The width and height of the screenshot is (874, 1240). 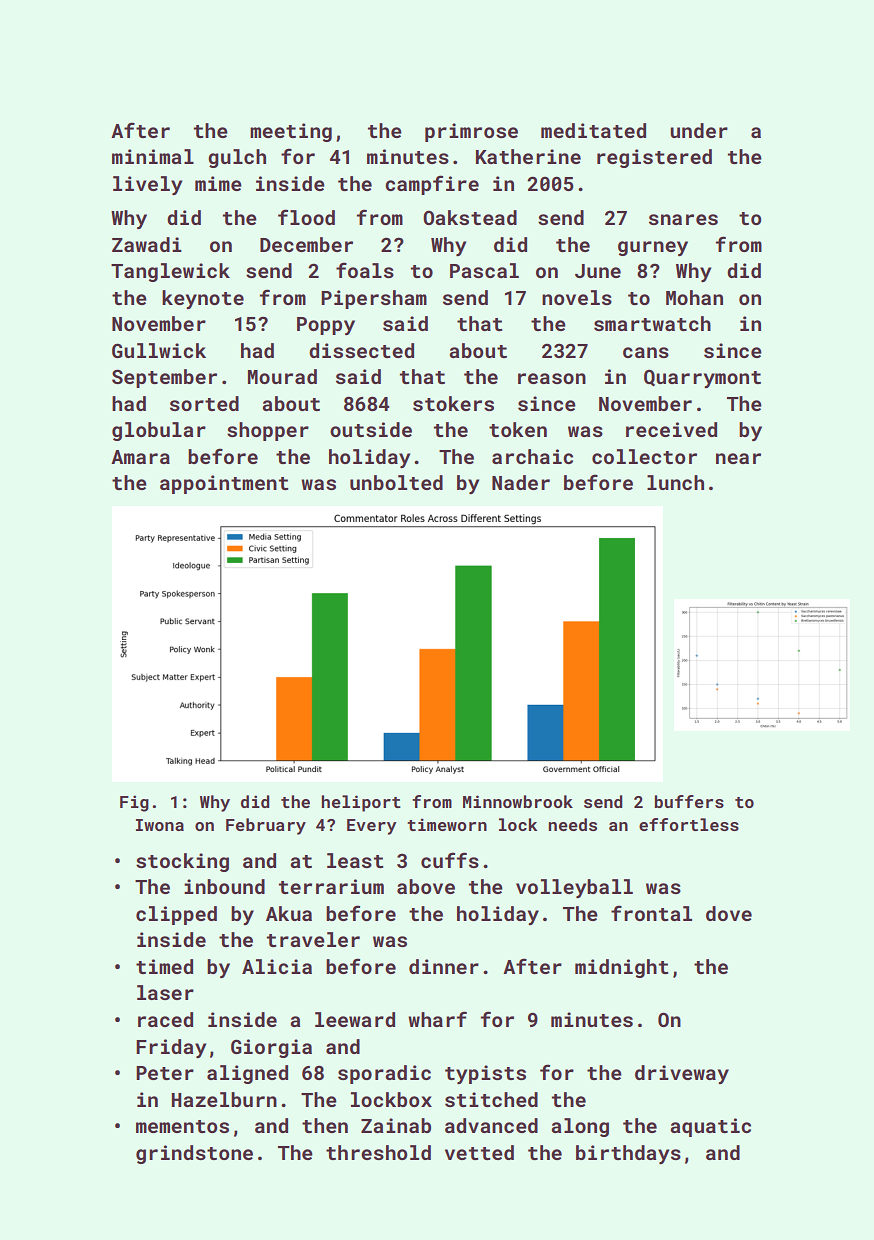 What do you see at coordinates (521, 482) in the screenshot?
I see `Nader` at bounding box center [521, 482].
